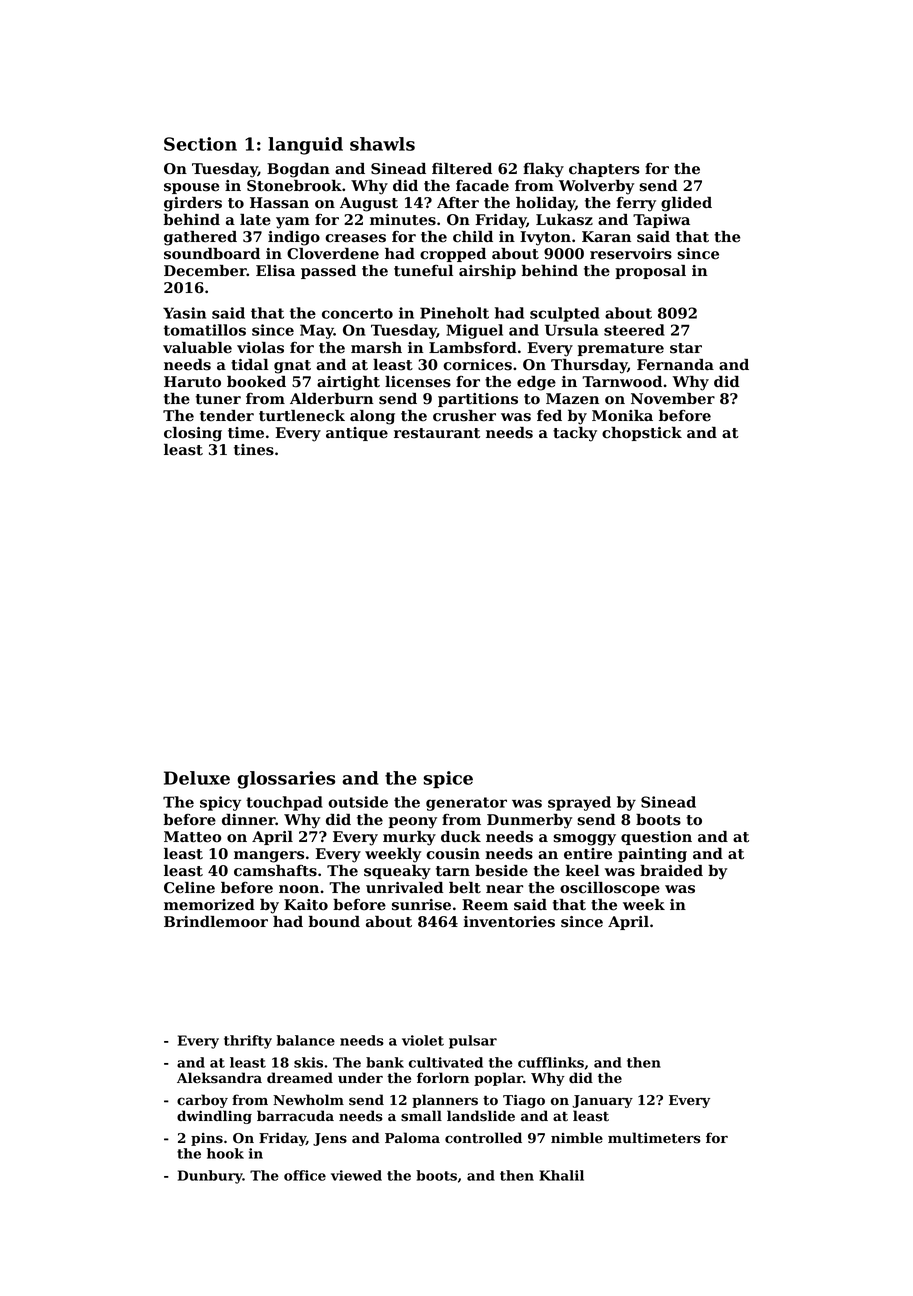  I want to click on tuneful, so click(423, 271).
